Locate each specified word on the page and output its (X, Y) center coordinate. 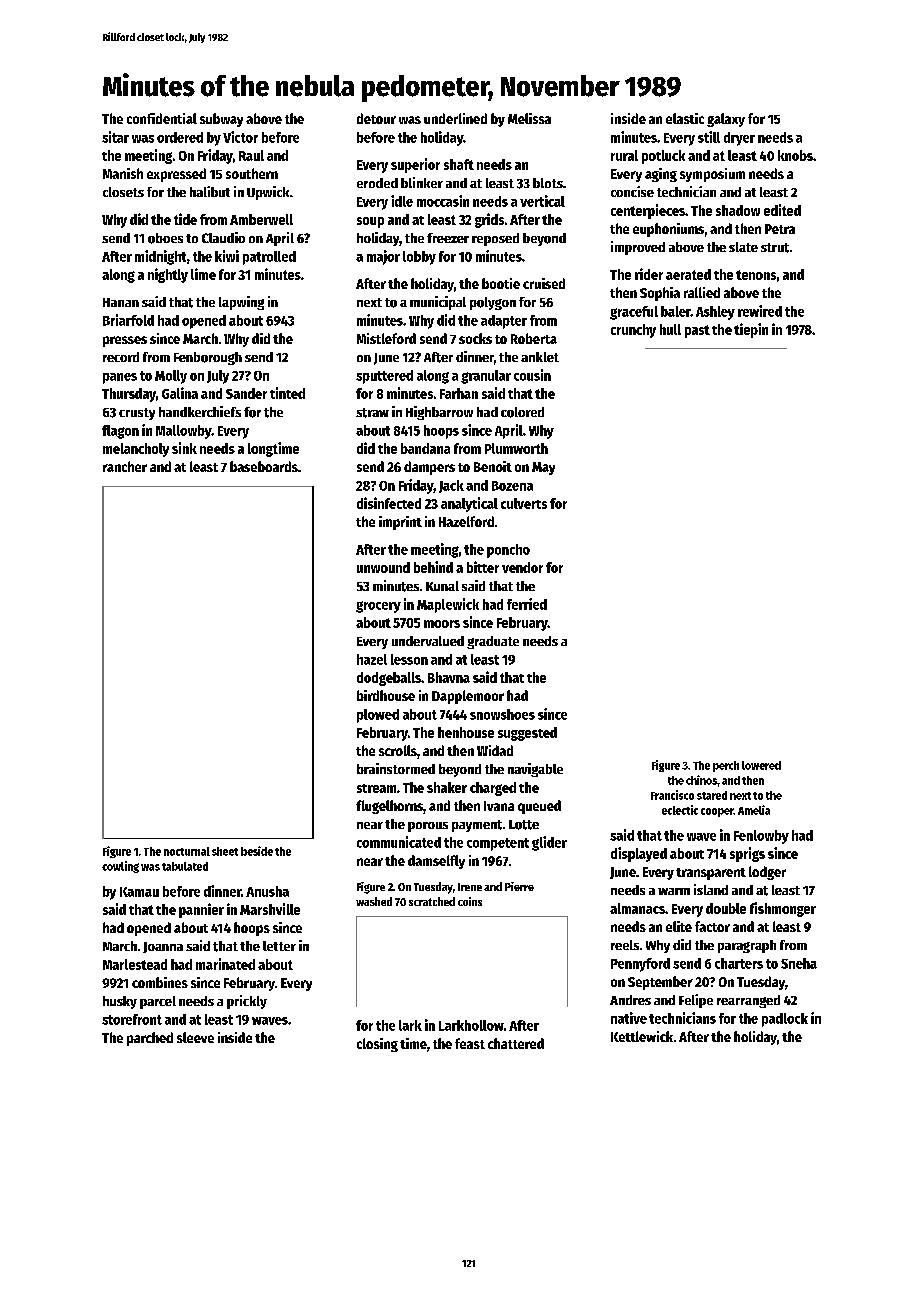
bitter (483, 567)
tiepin (751, 330)
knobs (795, 155)
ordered (180, 137)
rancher (125, 466)
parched (150, 1039)
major (383, 257)
